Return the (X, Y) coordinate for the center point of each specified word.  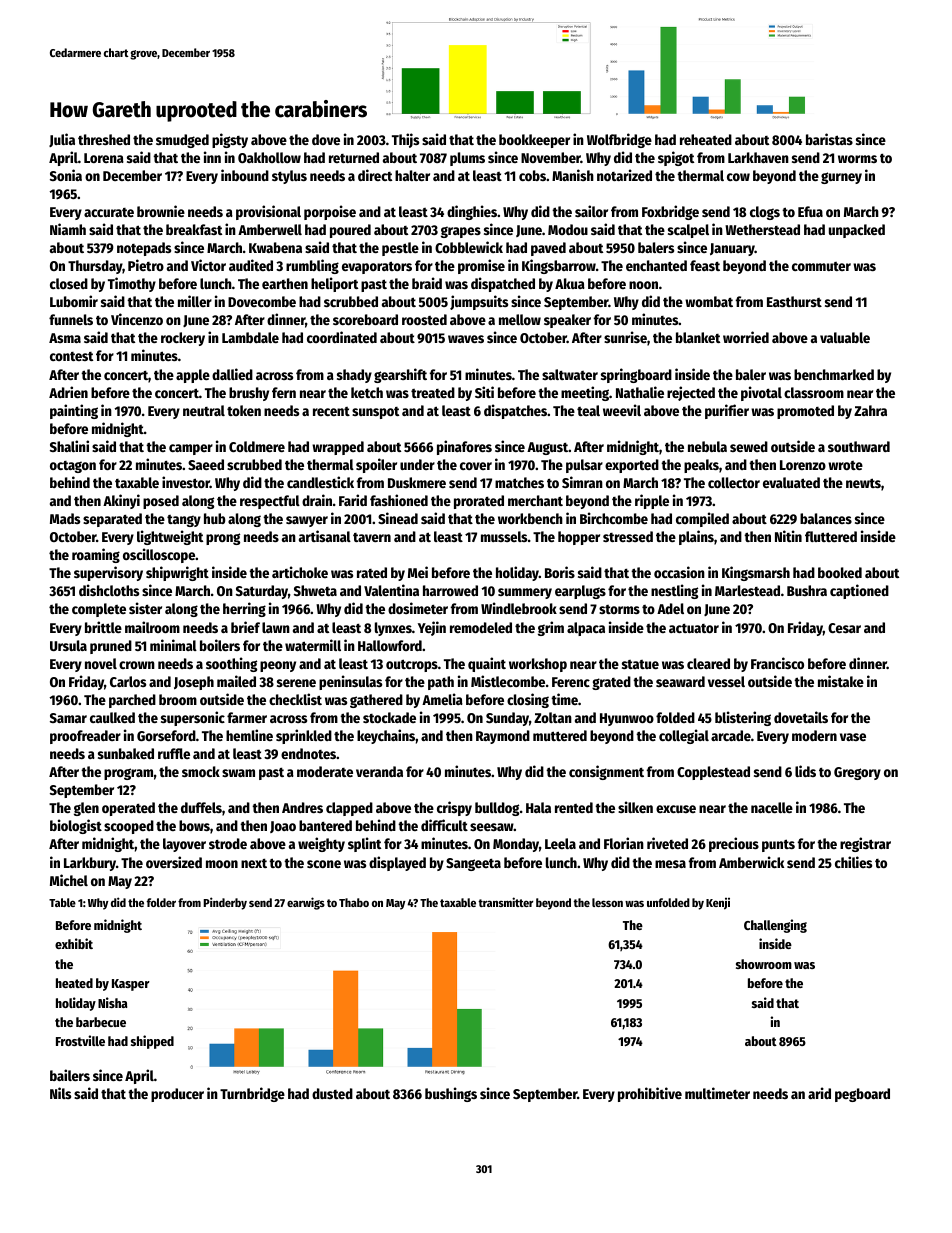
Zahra (870, 410)
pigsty (230, 140)
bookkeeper (534, 141)
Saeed (206, 464)
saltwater (570, 374)
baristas (829, 139)
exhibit (74, 943)
